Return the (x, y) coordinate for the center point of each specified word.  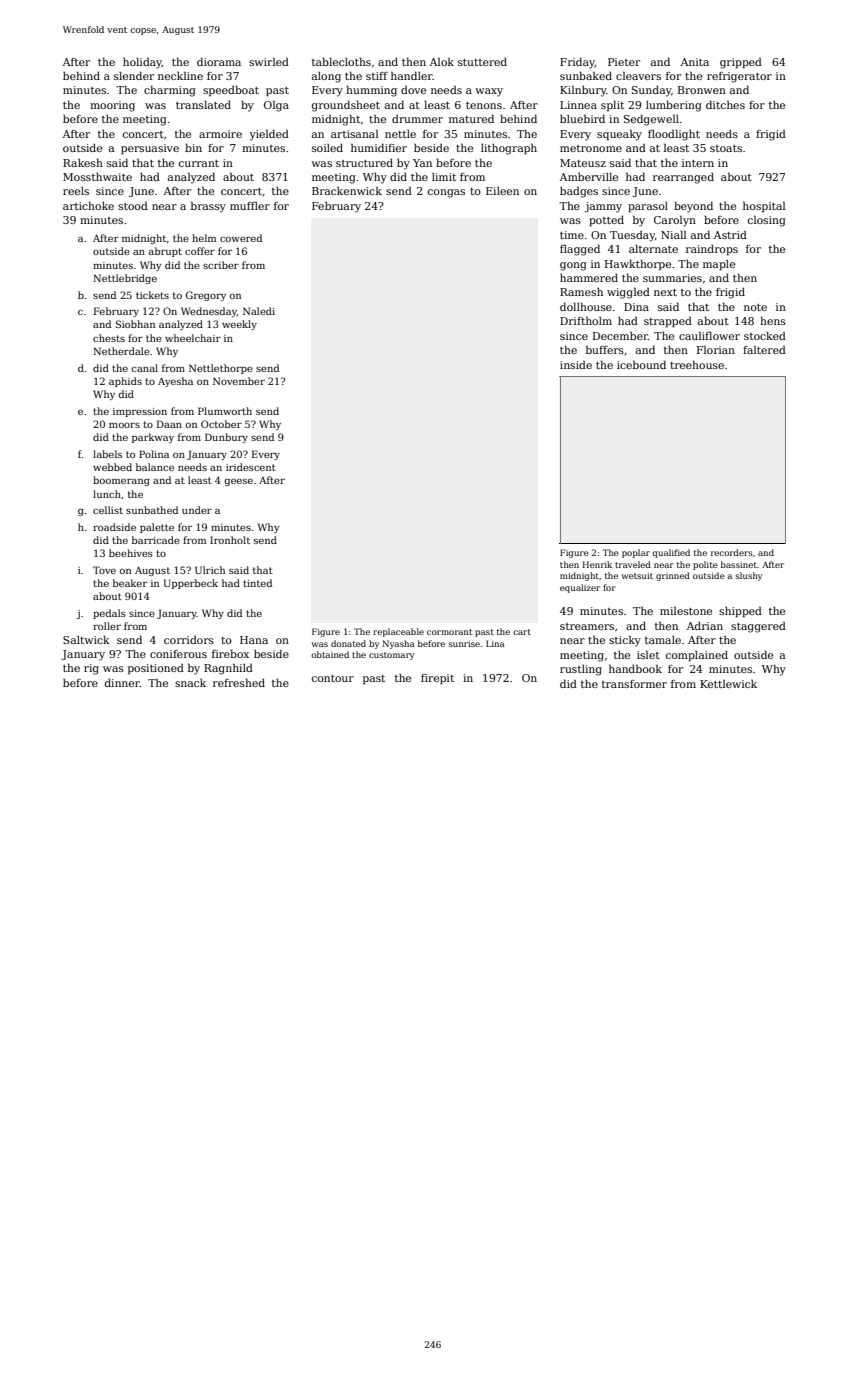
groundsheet (346, 106)
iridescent (251, 467)
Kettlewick (728, 683)
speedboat (231, 90)
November (239, 381)
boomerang (121, 481)
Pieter (624, 62)
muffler (250, 206)
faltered (764, 349)
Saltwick (86, 639)
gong (573, 266)
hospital (764, 206)
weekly (239, 325)
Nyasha (398, 644)
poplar (636, 553)
